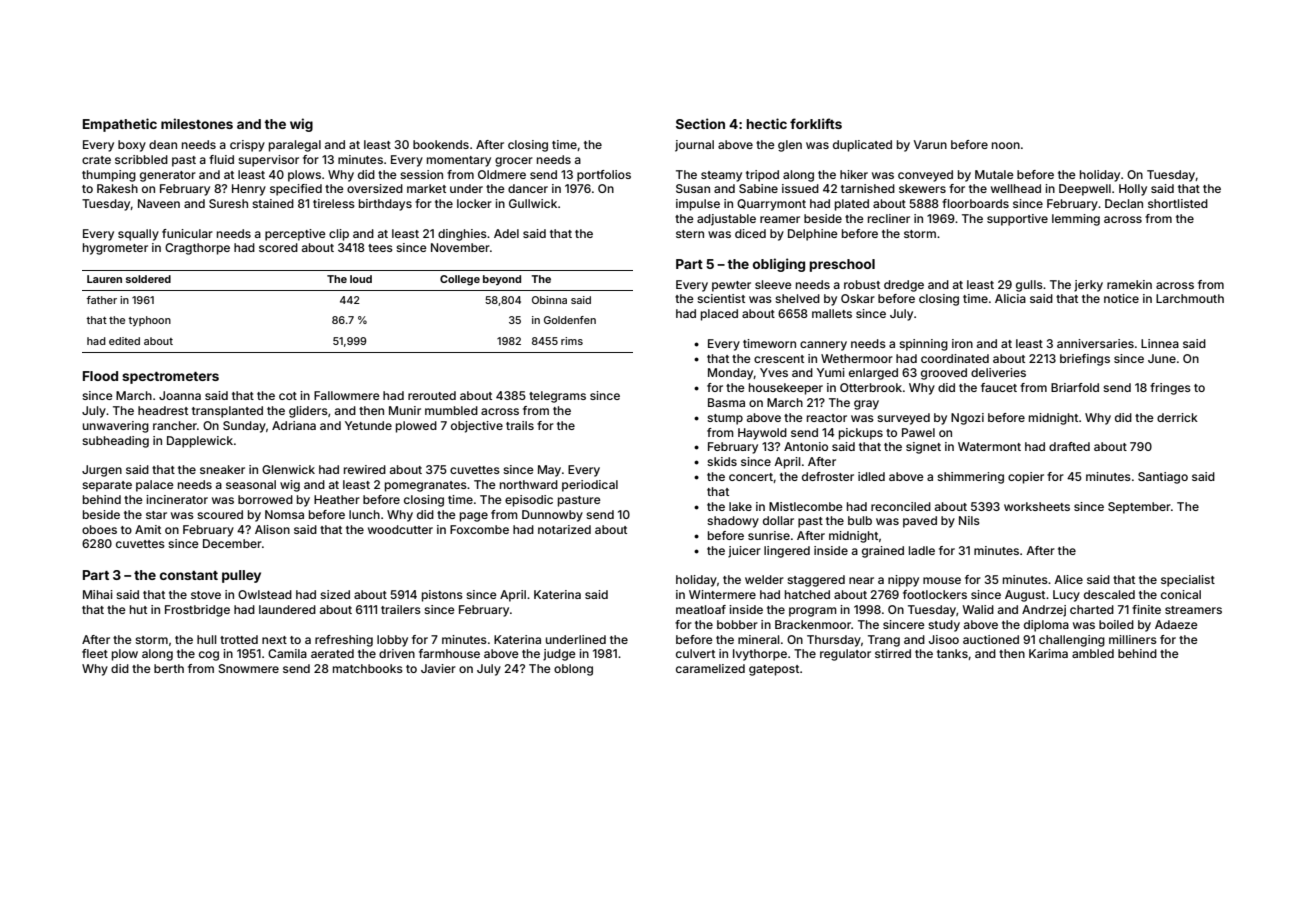 The width and height of the screenshot is (1308, 924). I want to click on ambled, so click(1093, 653).
